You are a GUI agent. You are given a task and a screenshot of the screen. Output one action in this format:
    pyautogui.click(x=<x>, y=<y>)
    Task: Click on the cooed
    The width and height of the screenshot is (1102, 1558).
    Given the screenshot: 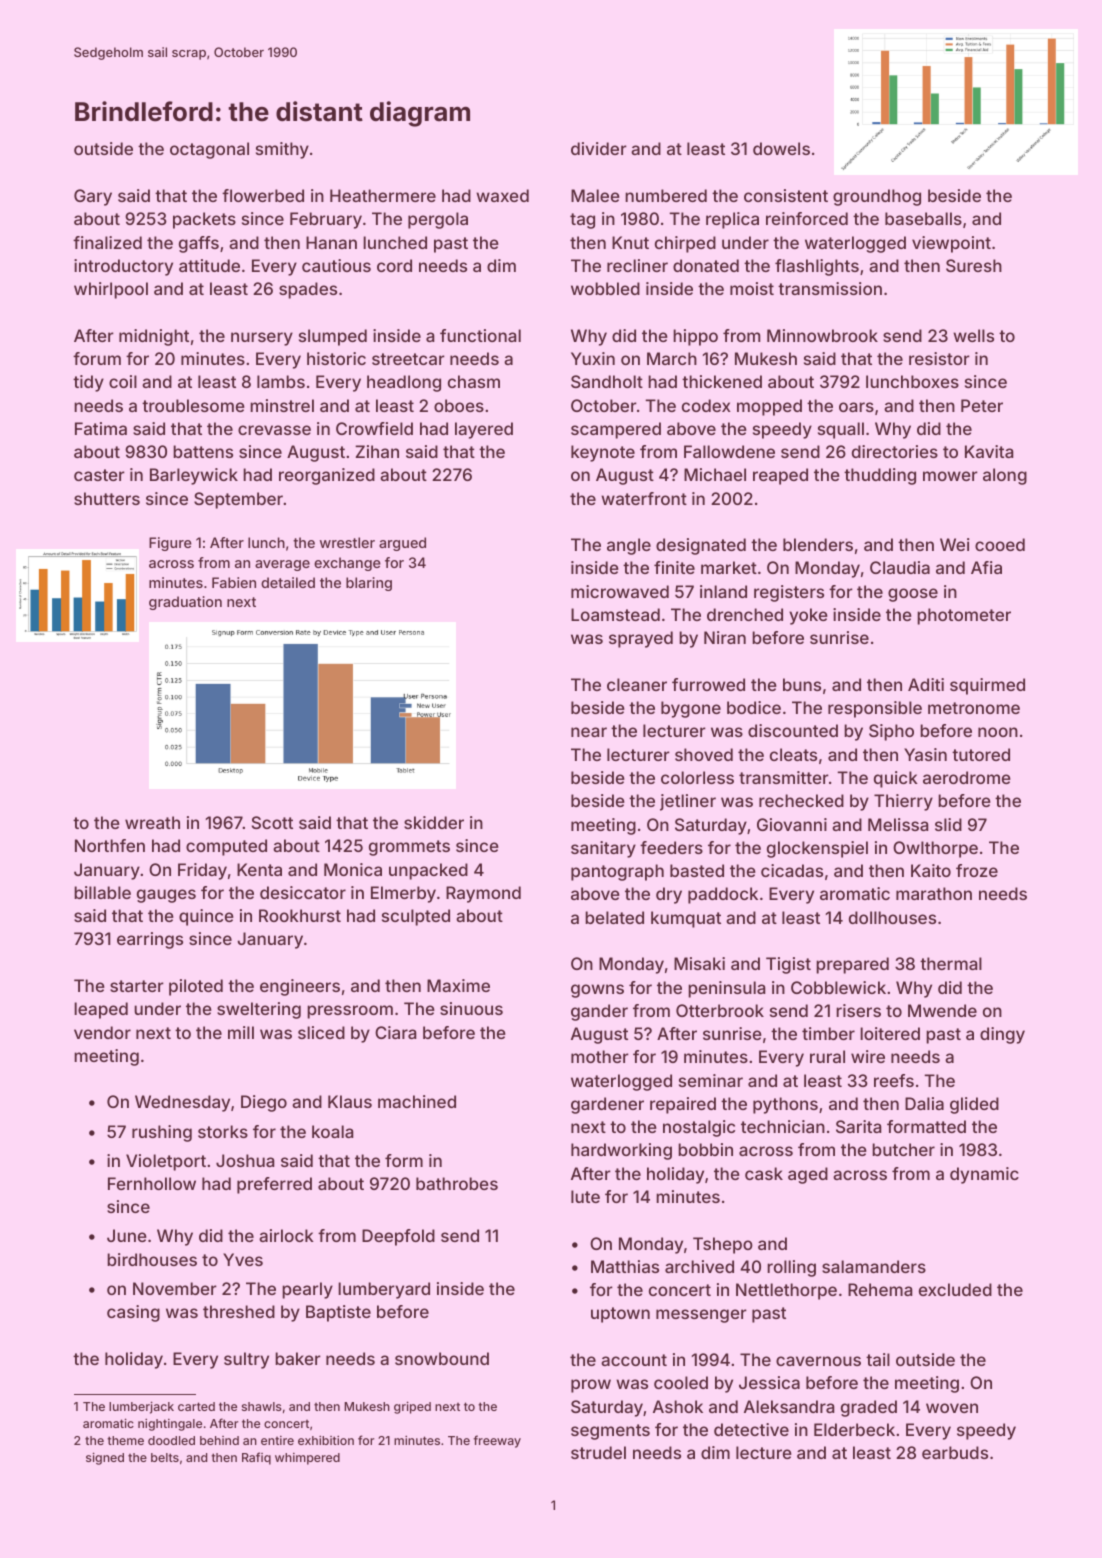 What is the action you would take?
    pyautogui.click(x=1000, y=544)
